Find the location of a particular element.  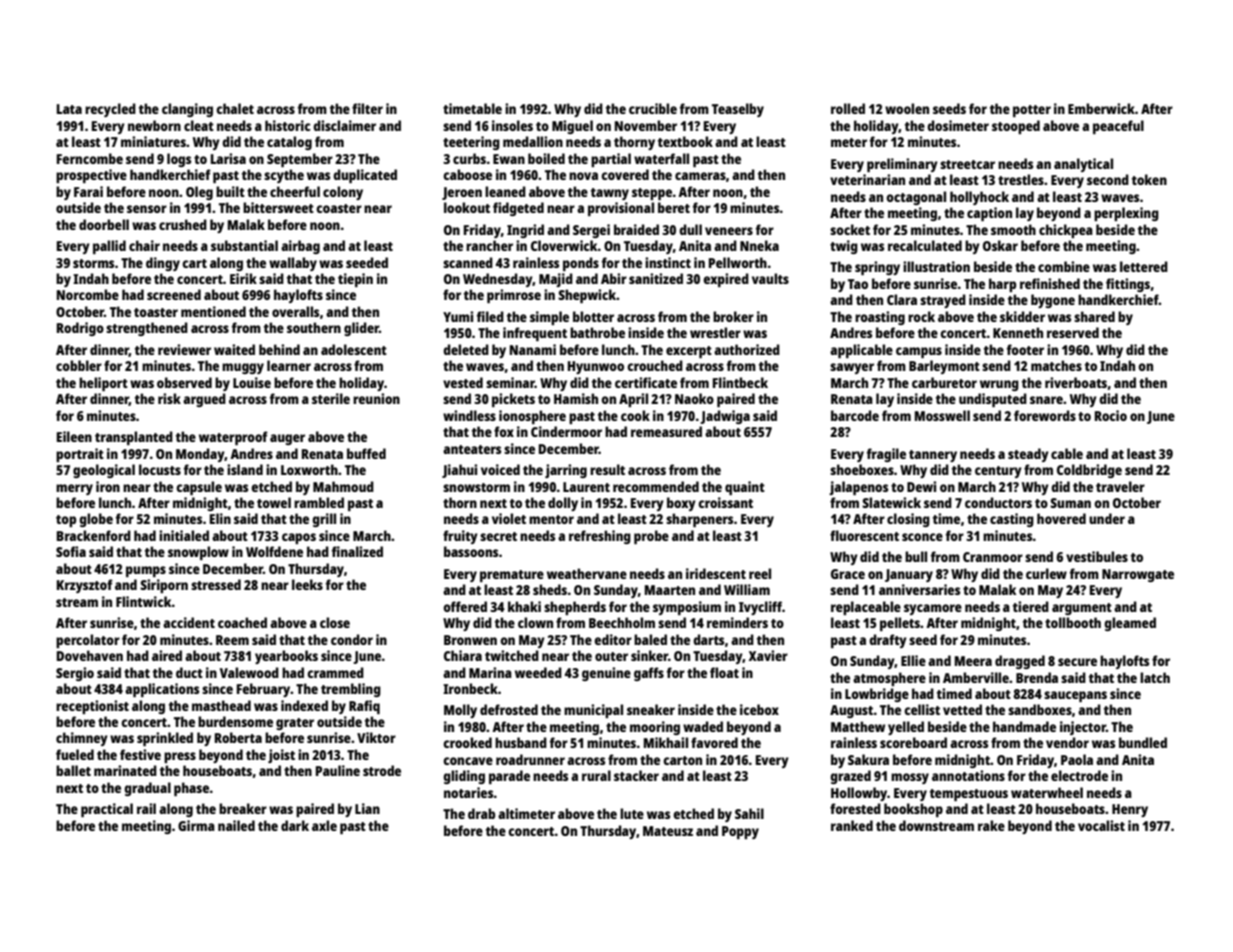

footer is located at coordinates (1025, 349).
